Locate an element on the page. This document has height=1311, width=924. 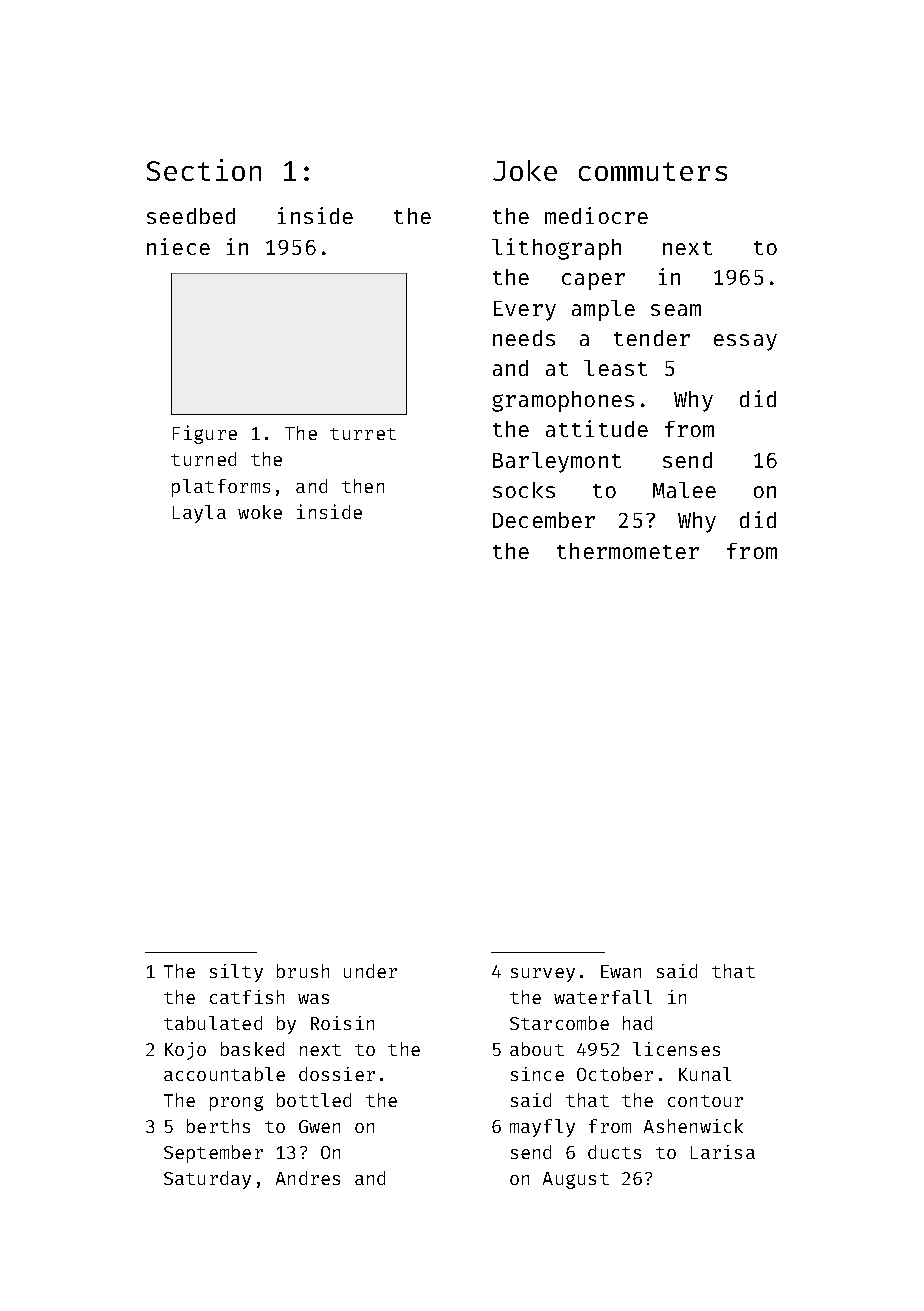
Section is located at coordinates (204, 170).
